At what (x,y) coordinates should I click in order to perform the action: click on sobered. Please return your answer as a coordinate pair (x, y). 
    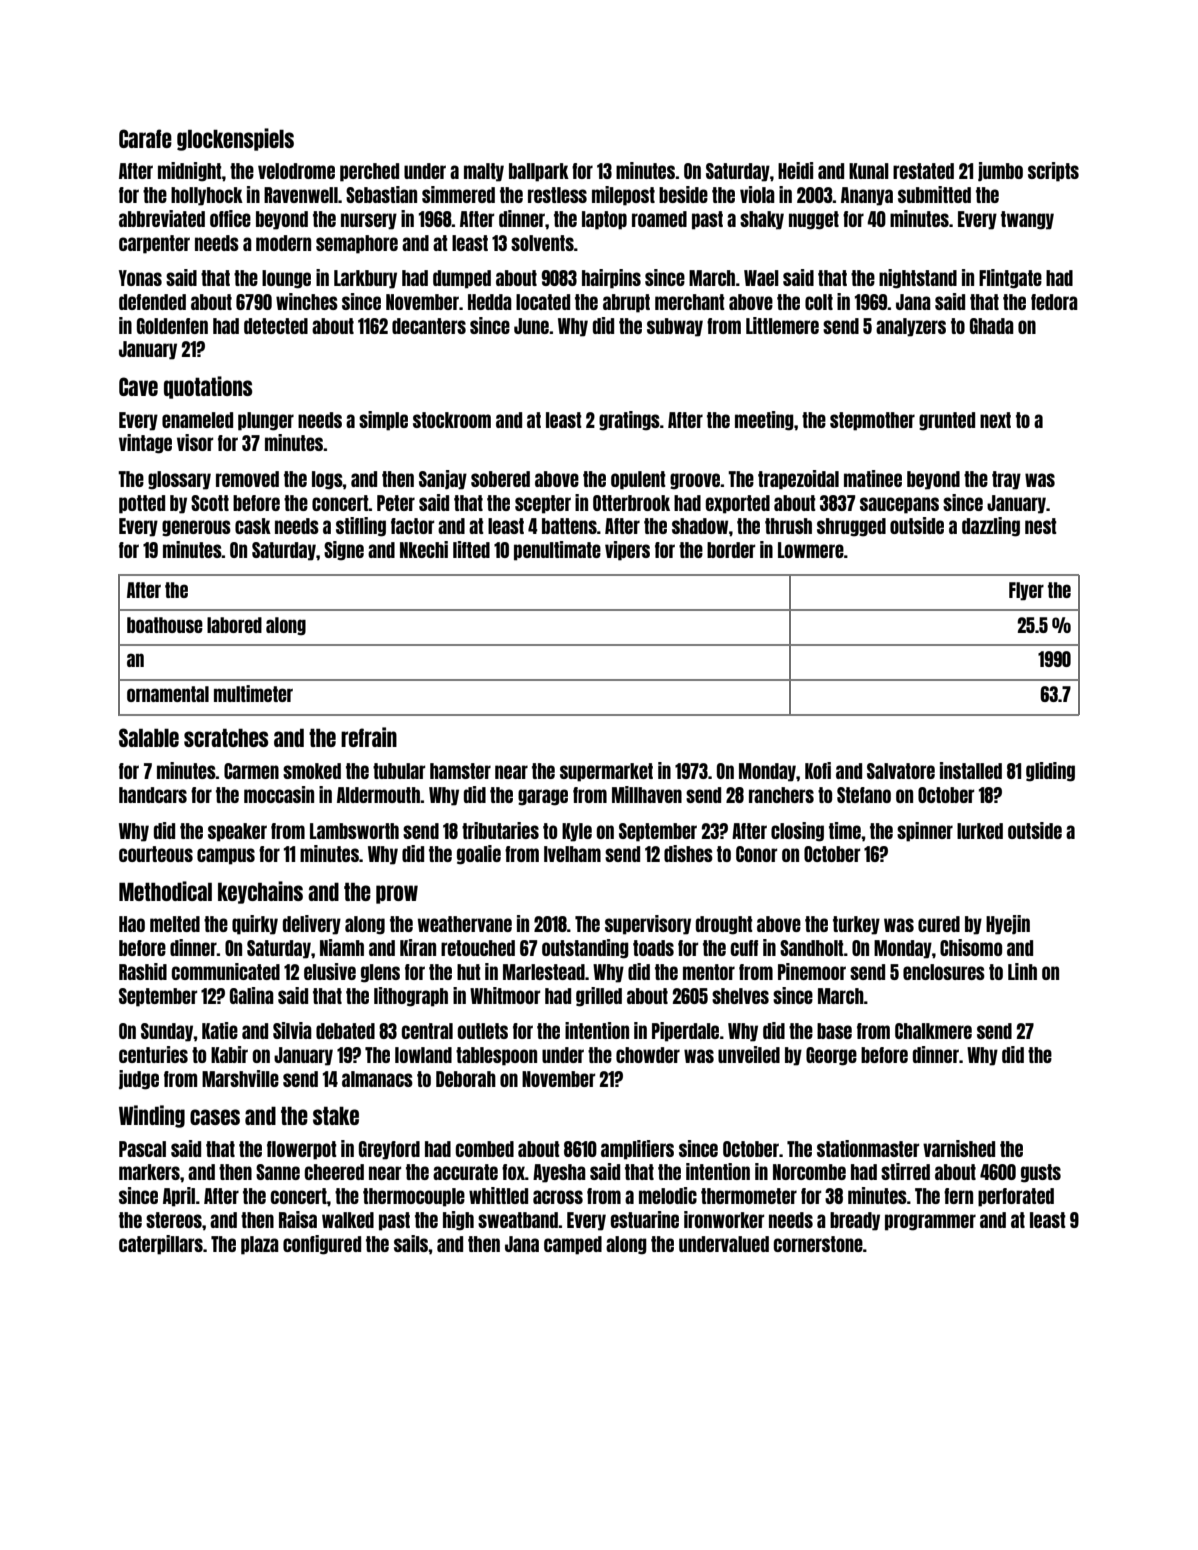
    Looking at the image, I should click on (500, 479).
